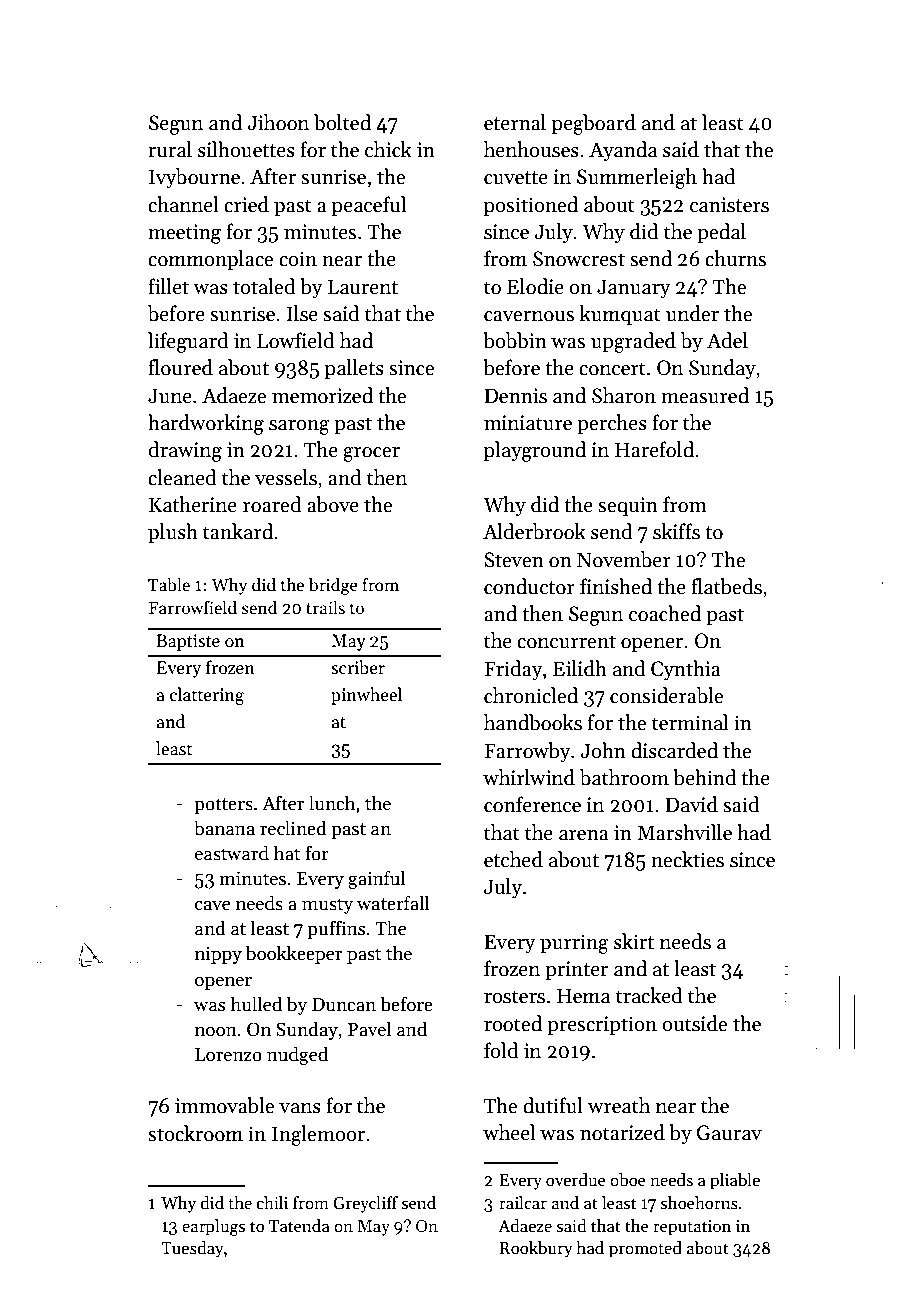  What do you see at coordinates (278, 122) in the screenshot?
I see `Jihoon` at bounding box center [278, 122].
